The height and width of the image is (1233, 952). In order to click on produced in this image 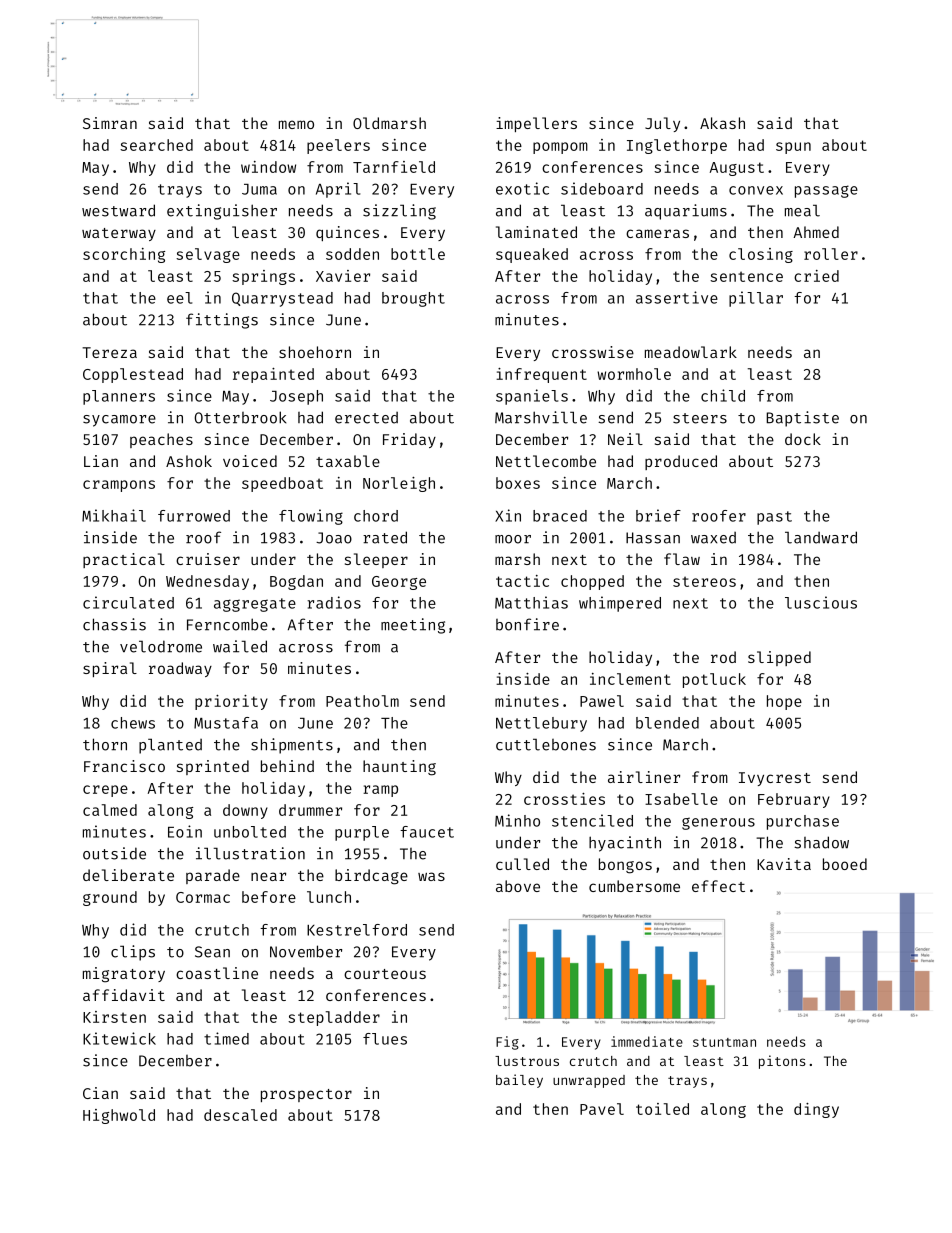, I will do `click(681, 462)`.
